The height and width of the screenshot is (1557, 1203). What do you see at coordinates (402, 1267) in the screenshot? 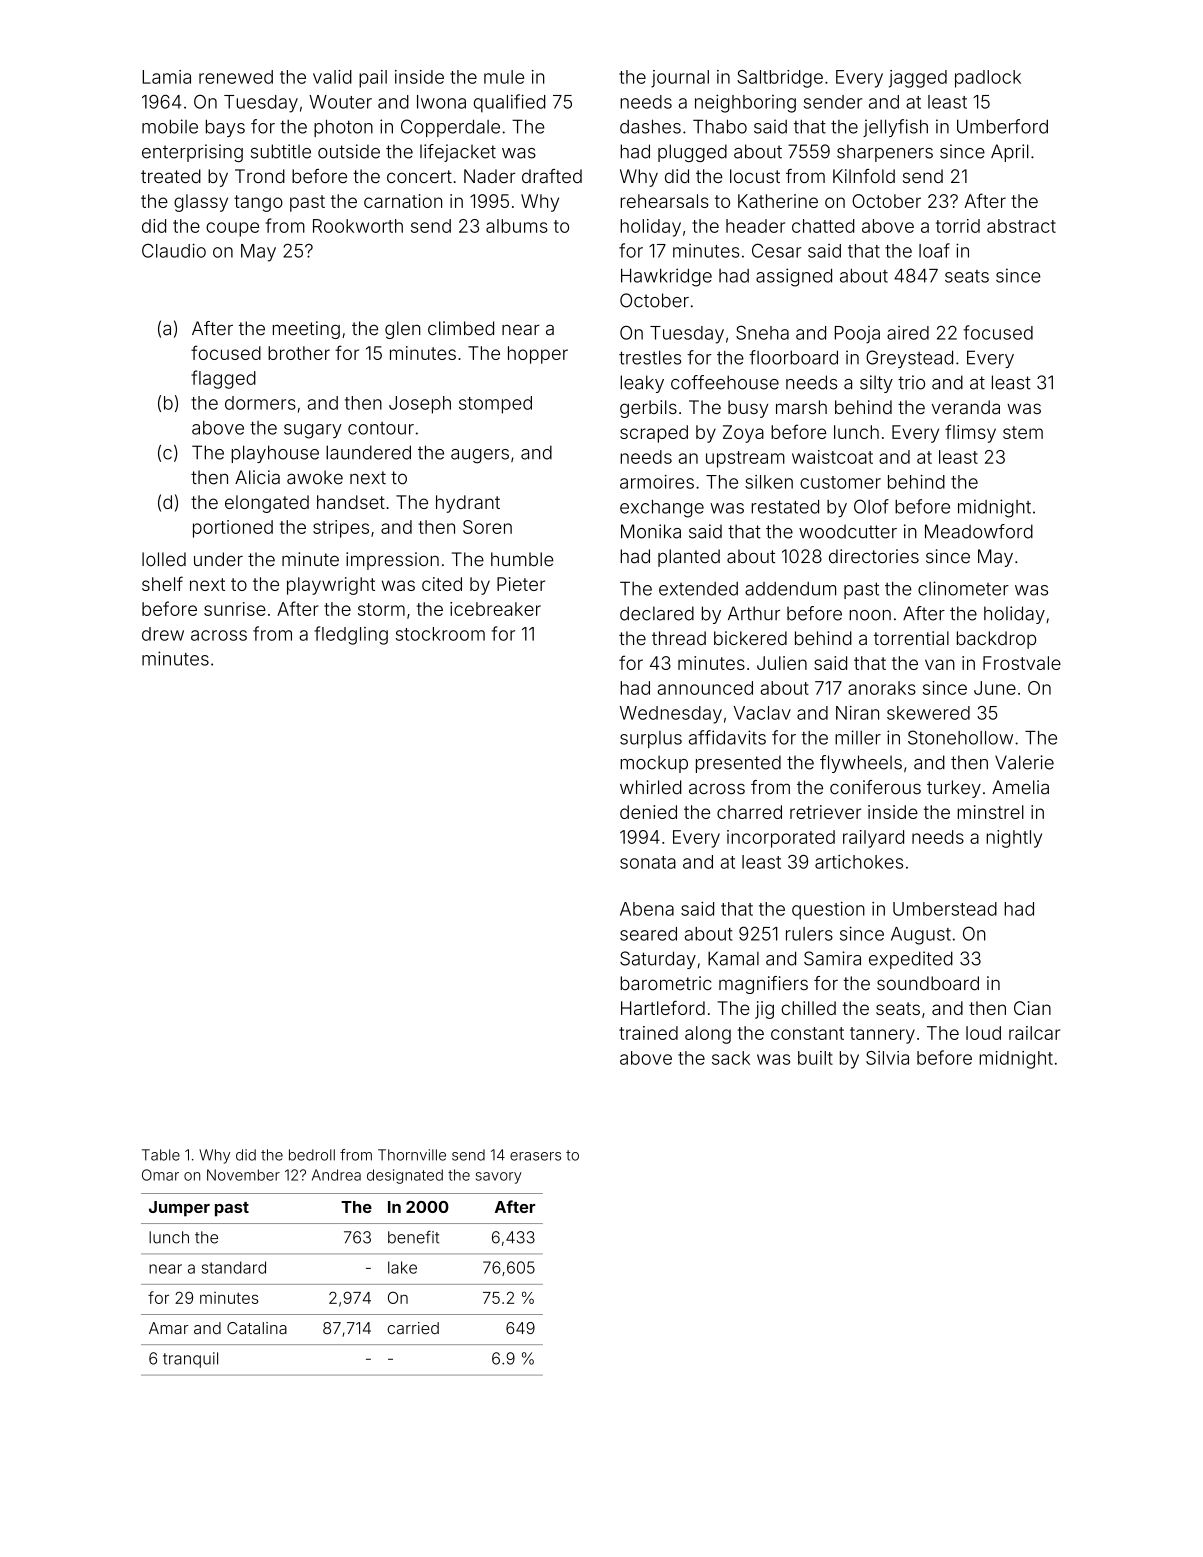
I see `lake` at bounding box center [402, 1267].
